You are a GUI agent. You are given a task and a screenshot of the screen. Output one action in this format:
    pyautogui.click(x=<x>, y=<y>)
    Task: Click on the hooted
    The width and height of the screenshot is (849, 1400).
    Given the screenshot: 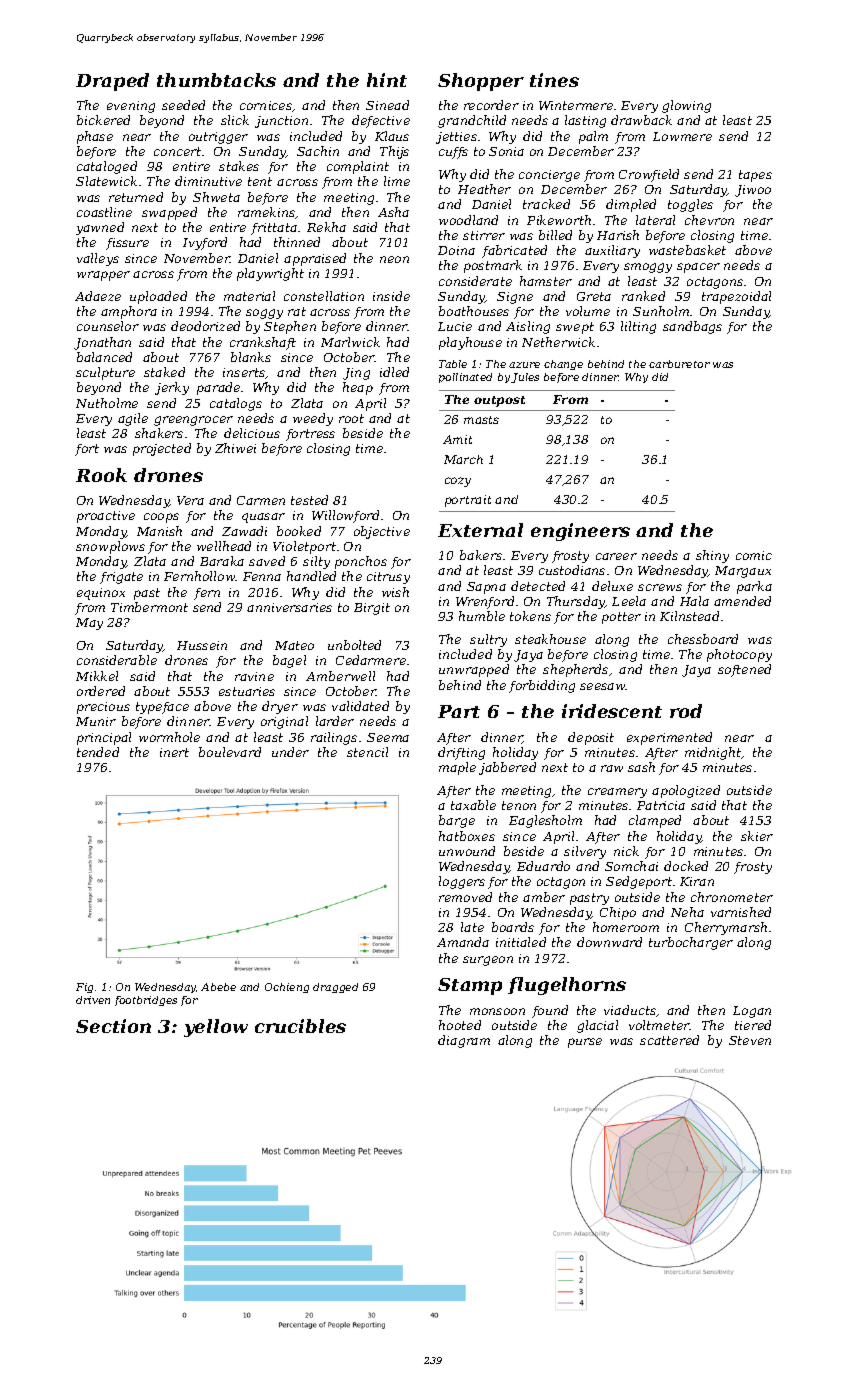 What is the action you would take?
    pyautogui.click(x=460, y=1025)
